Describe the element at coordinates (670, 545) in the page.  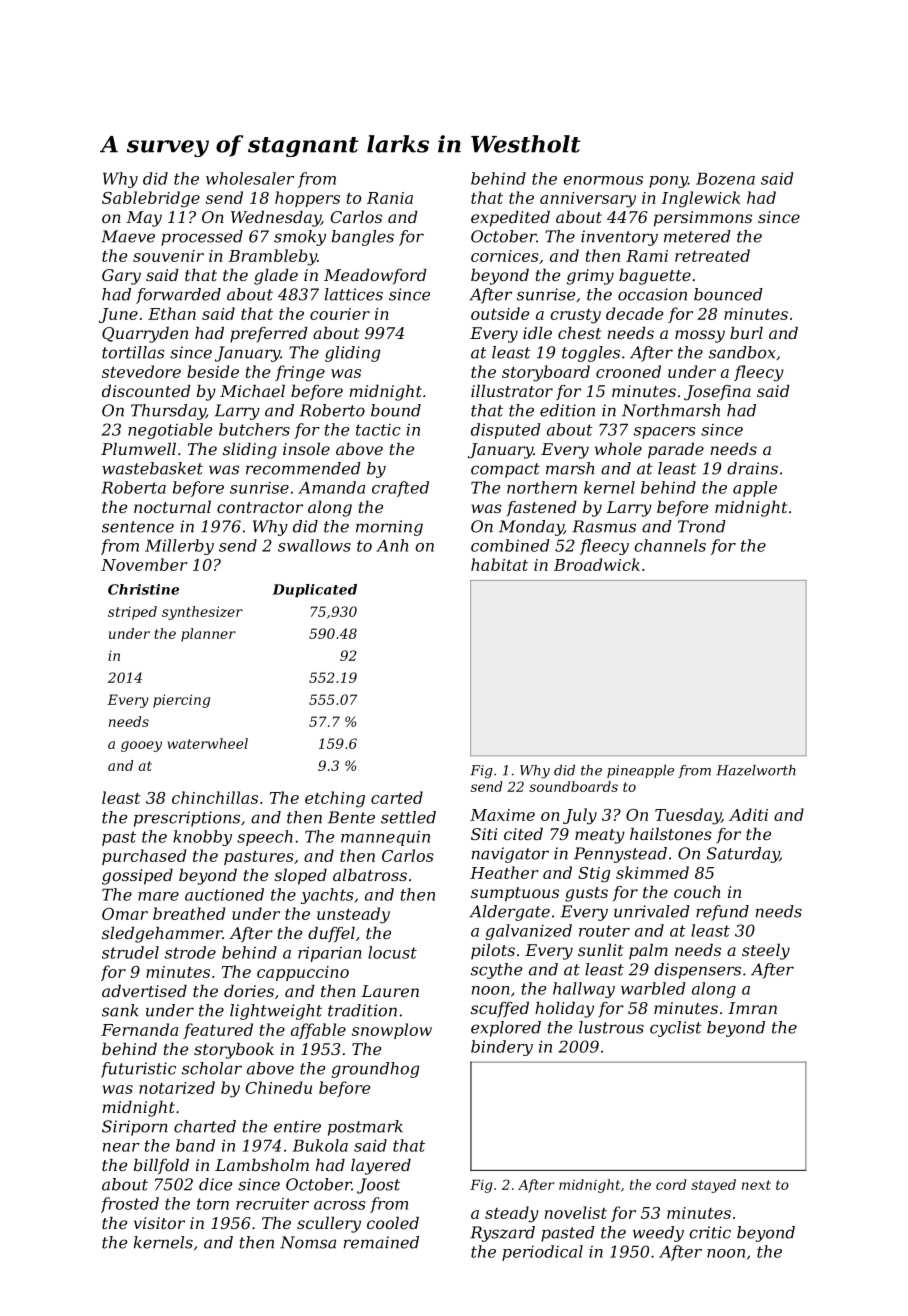
I see `channels` at that location.
